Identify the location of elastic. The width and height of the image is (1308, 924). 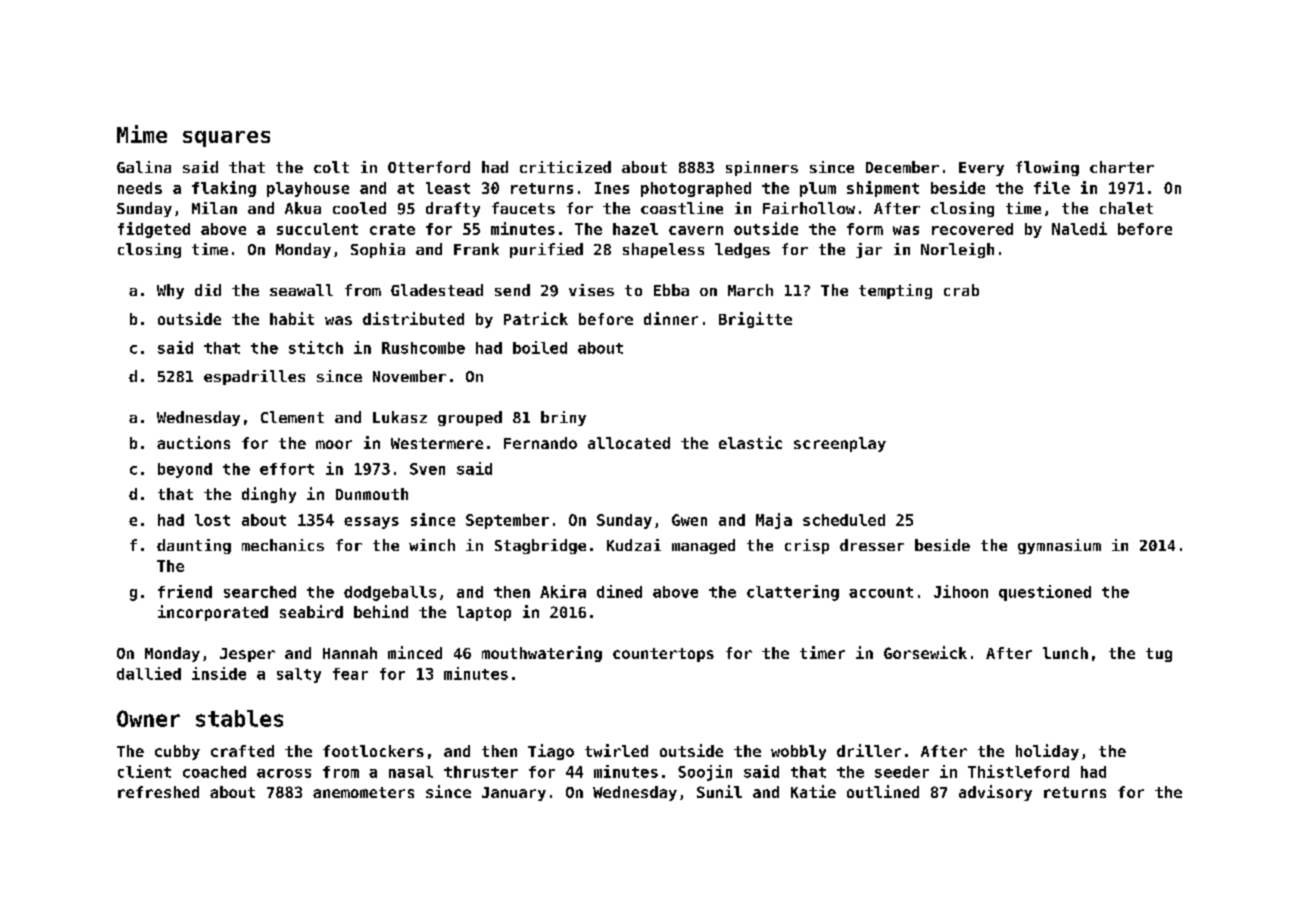
(750, 442).
